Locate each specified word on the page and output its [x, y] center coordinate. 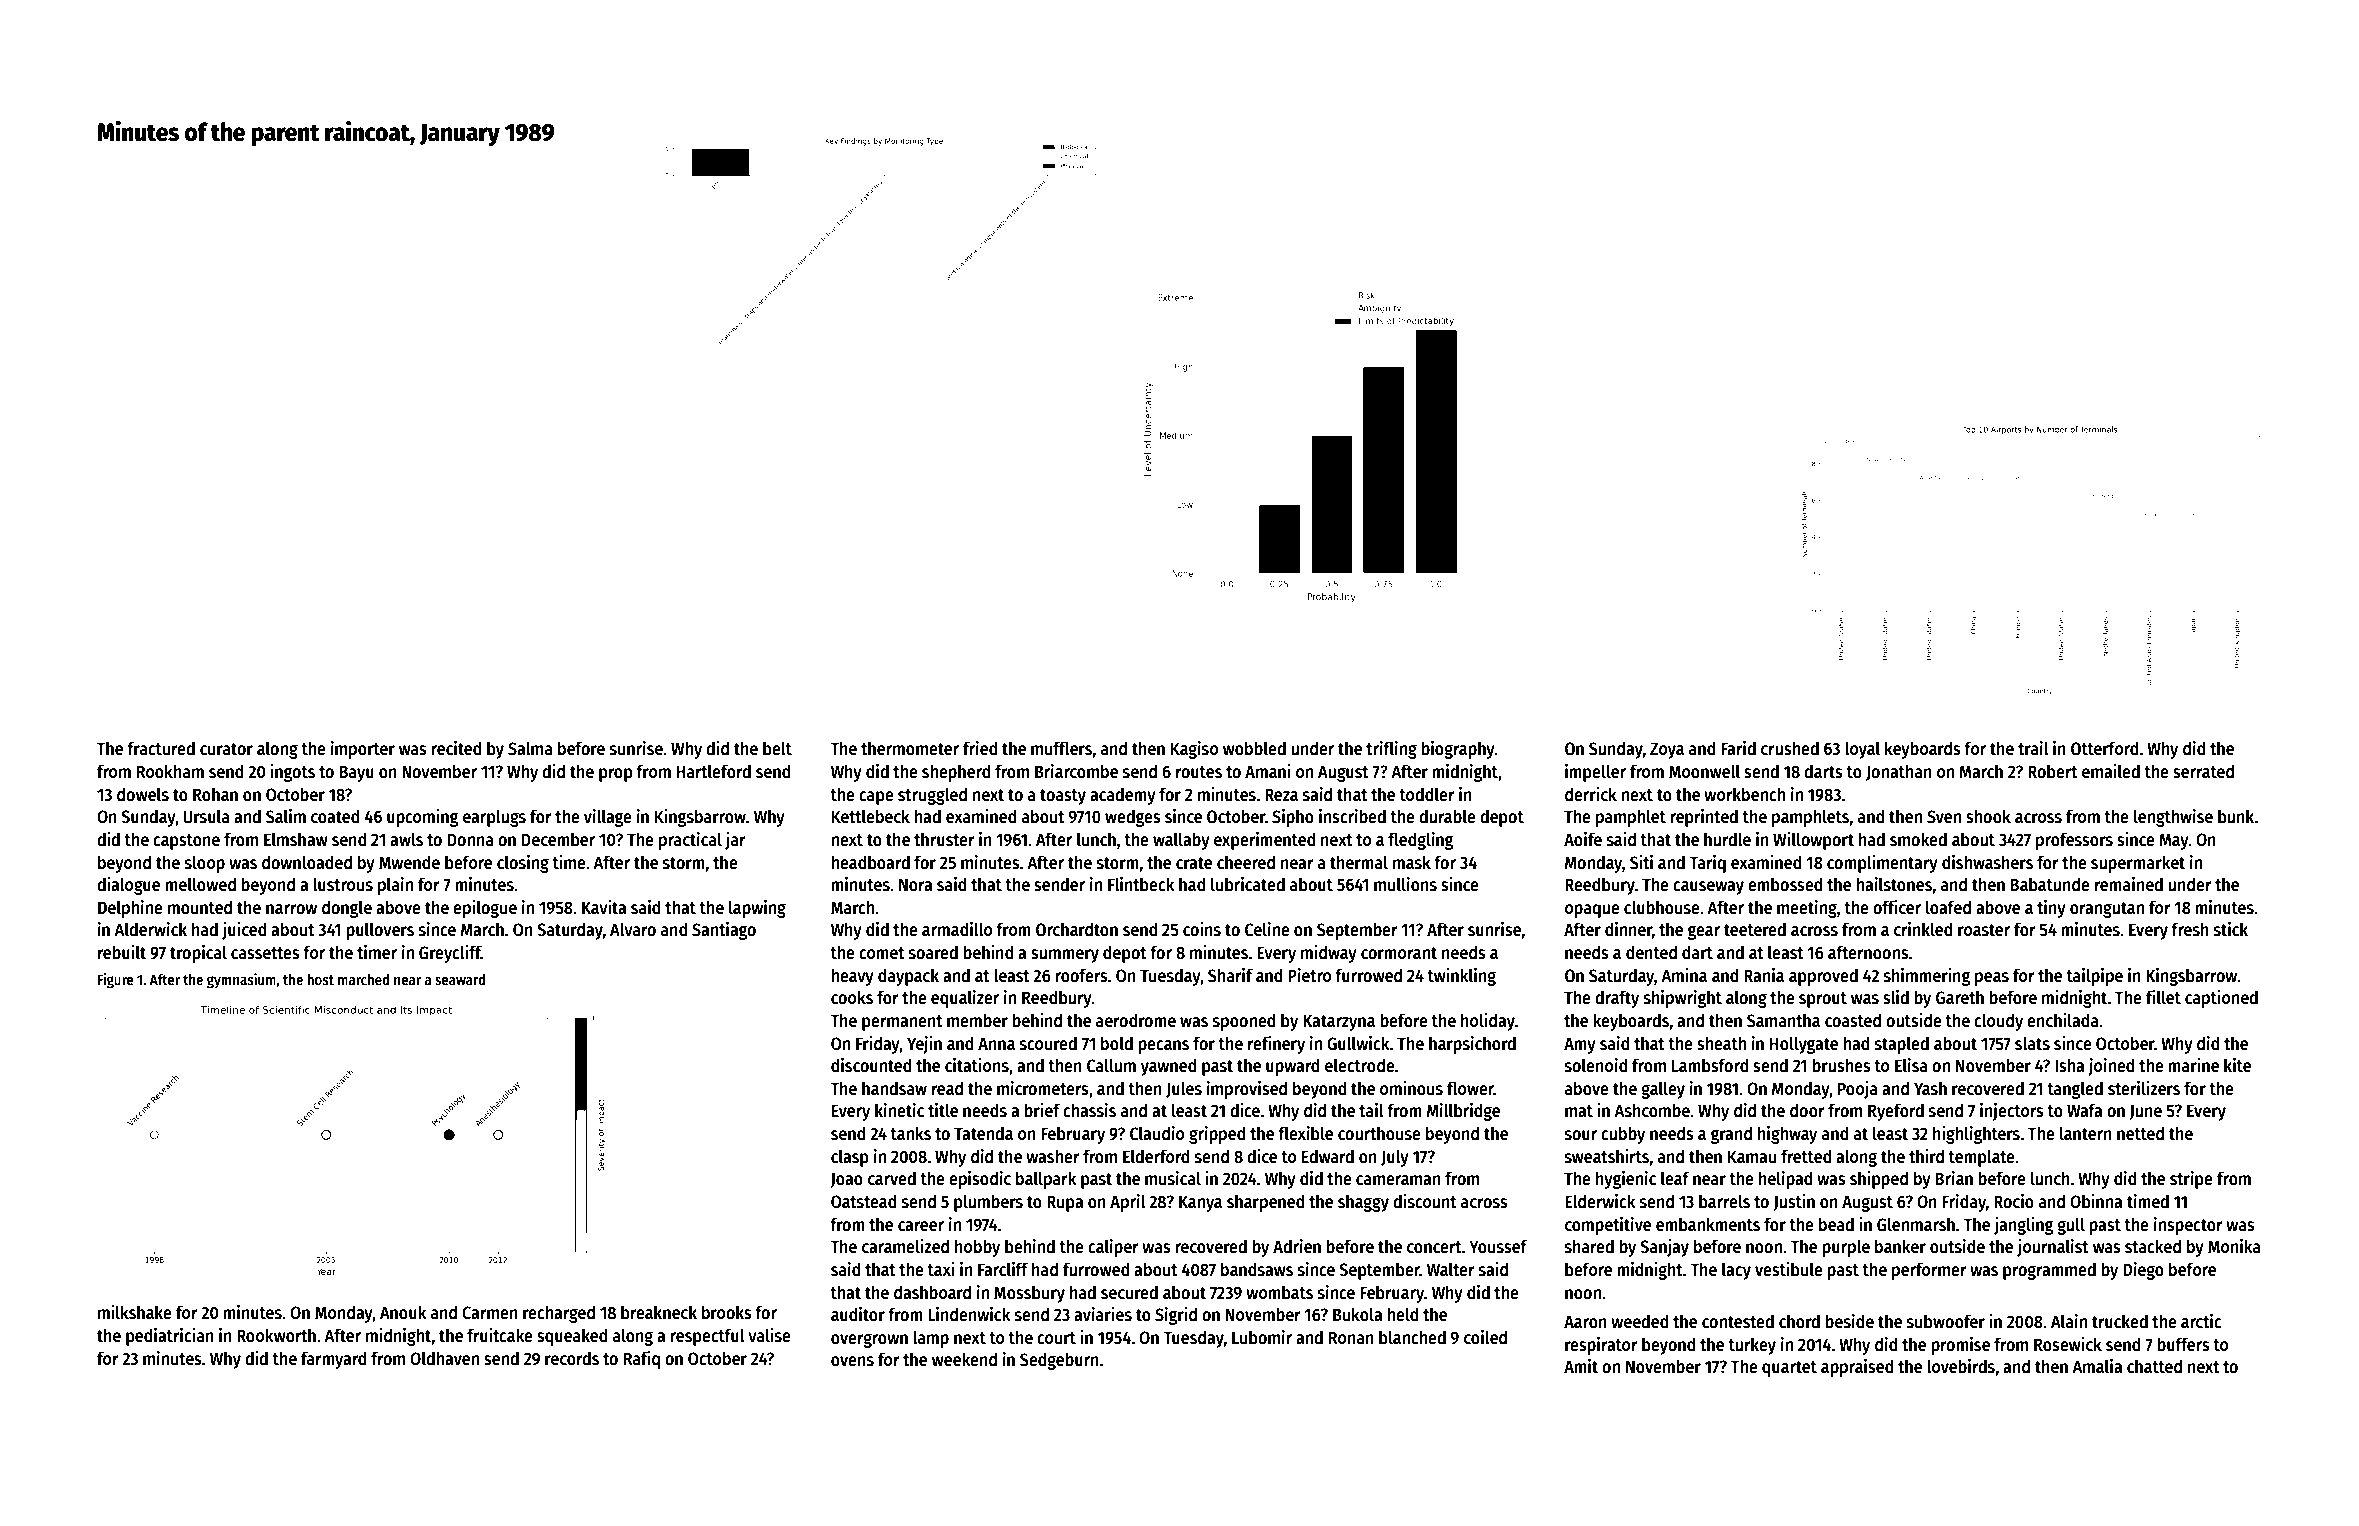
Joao [846, 1180]
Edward [1328, 1156]
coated [335, 816]
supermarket [2138, 864]
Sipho [1293, 818]
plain [395, 886]
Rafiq [642, 1360]
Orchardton [1077, 929]
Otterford [2104, 748]
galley [1663, 1090]
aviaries [1103, 1314]
